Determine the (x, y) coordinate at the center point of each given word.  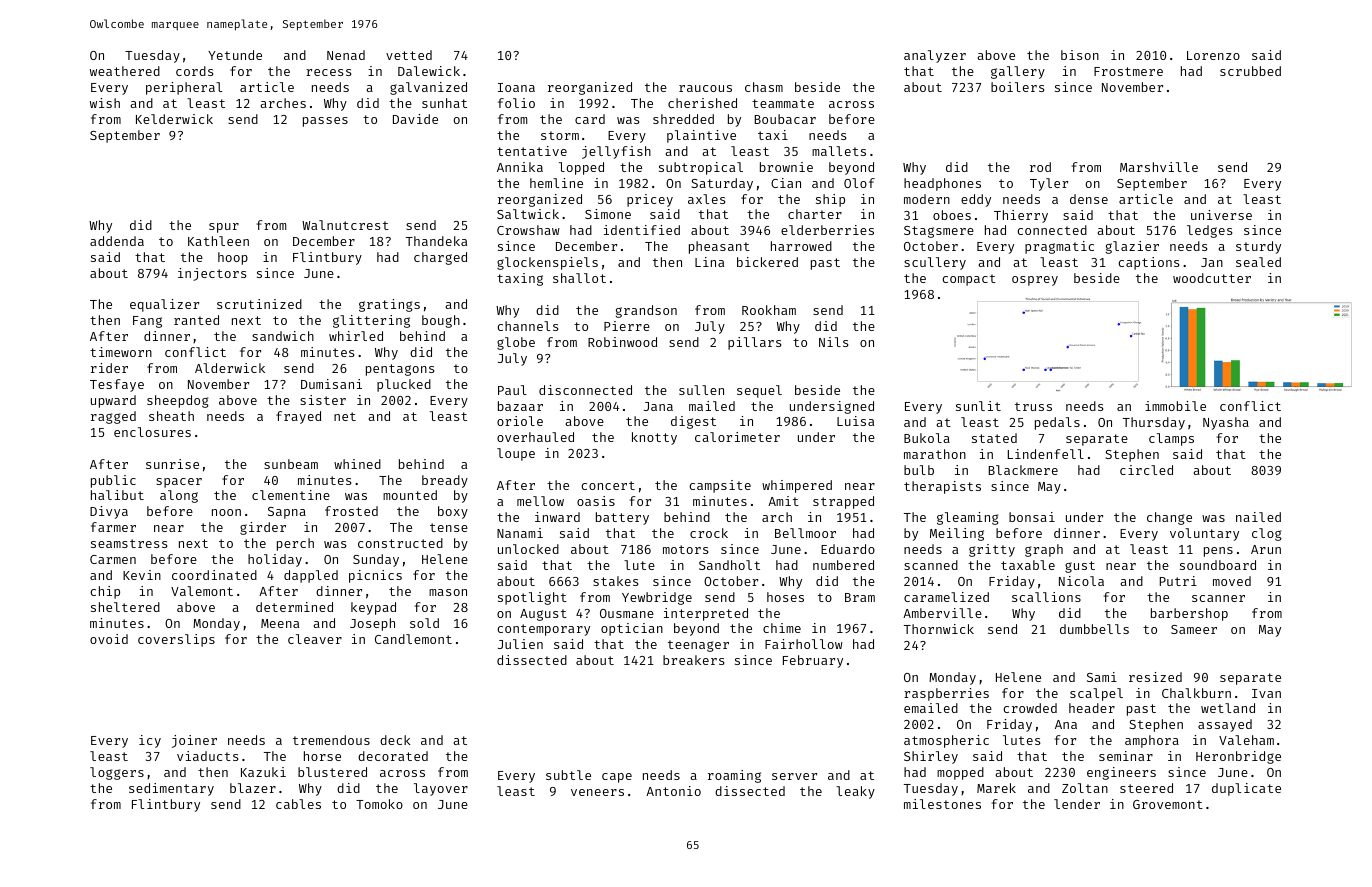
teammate (783, 103)
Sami (1102, 677)
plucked (404, 385)
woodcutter (1212, 278)
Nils (833, 342)
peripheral (184, 88)
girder (263, 528)
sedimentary (171, 789)
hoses (785, 597)
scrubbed (1250, 71)
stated (994, 438)
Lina (709, 262)
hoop (233, 258)
